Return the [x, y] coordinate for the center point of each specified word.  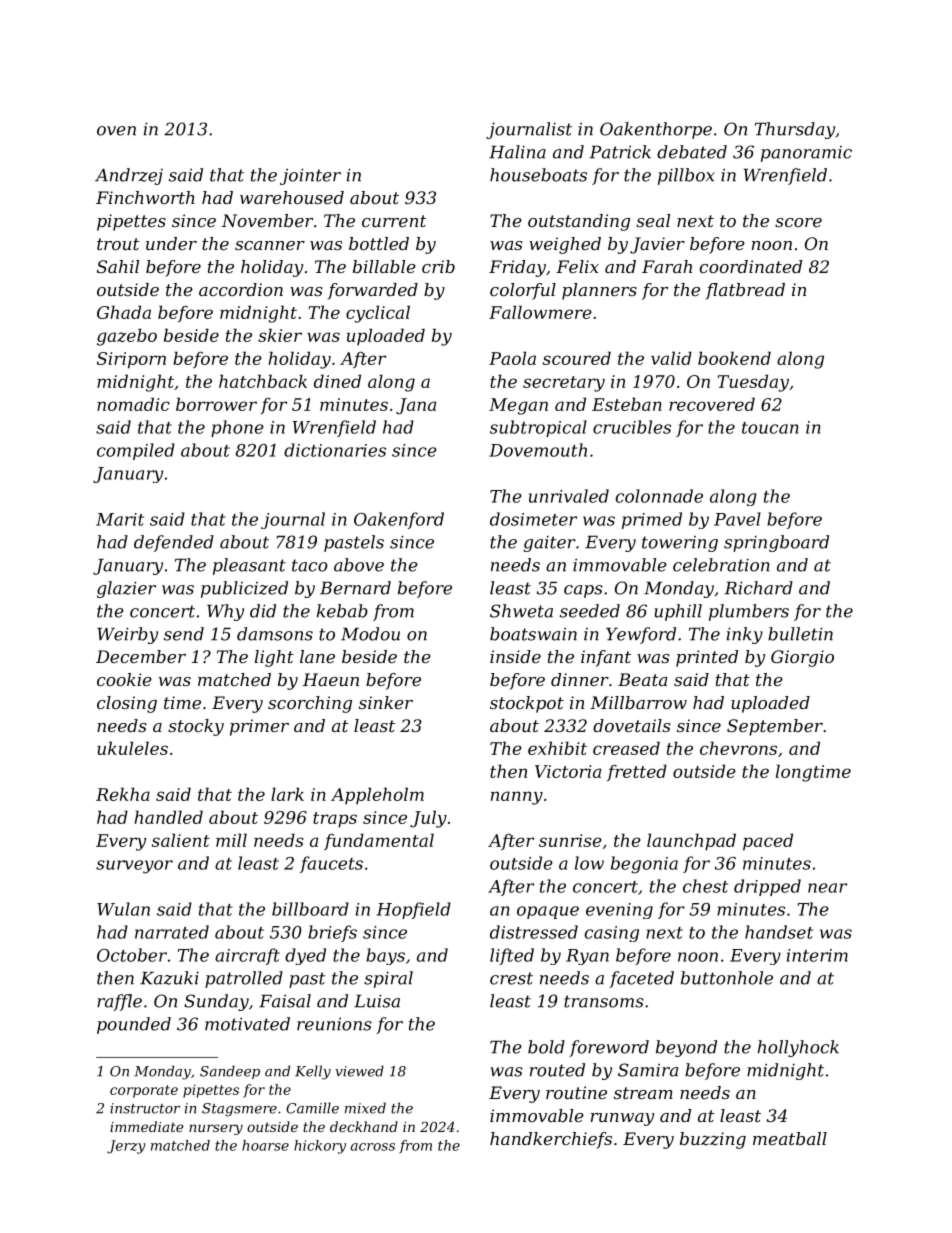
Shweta [521, 611]
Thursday [795, 130]
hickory [320, 1147]
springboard [776, 543]
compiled [136, 451]
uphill [678, 612]
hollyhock [798, 1048]
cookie [124, 679]
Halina [517, 152]
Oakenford [399, 520]
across [372, 1147]
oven [116, 131]
